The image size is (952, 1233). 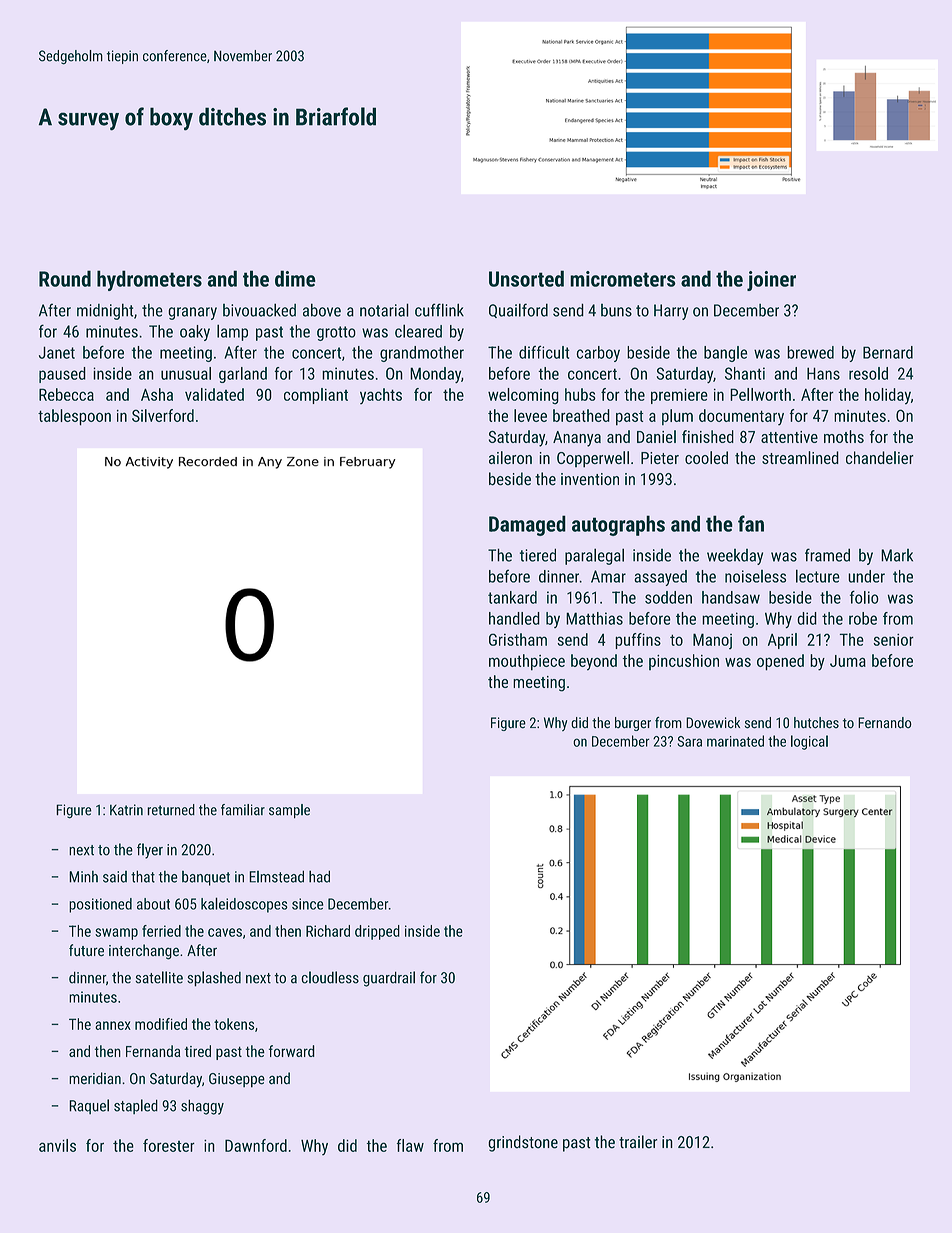 What do you see at coordinates (689, 741) in the document?
I see `Sara` at bounding box center [689, 741].
